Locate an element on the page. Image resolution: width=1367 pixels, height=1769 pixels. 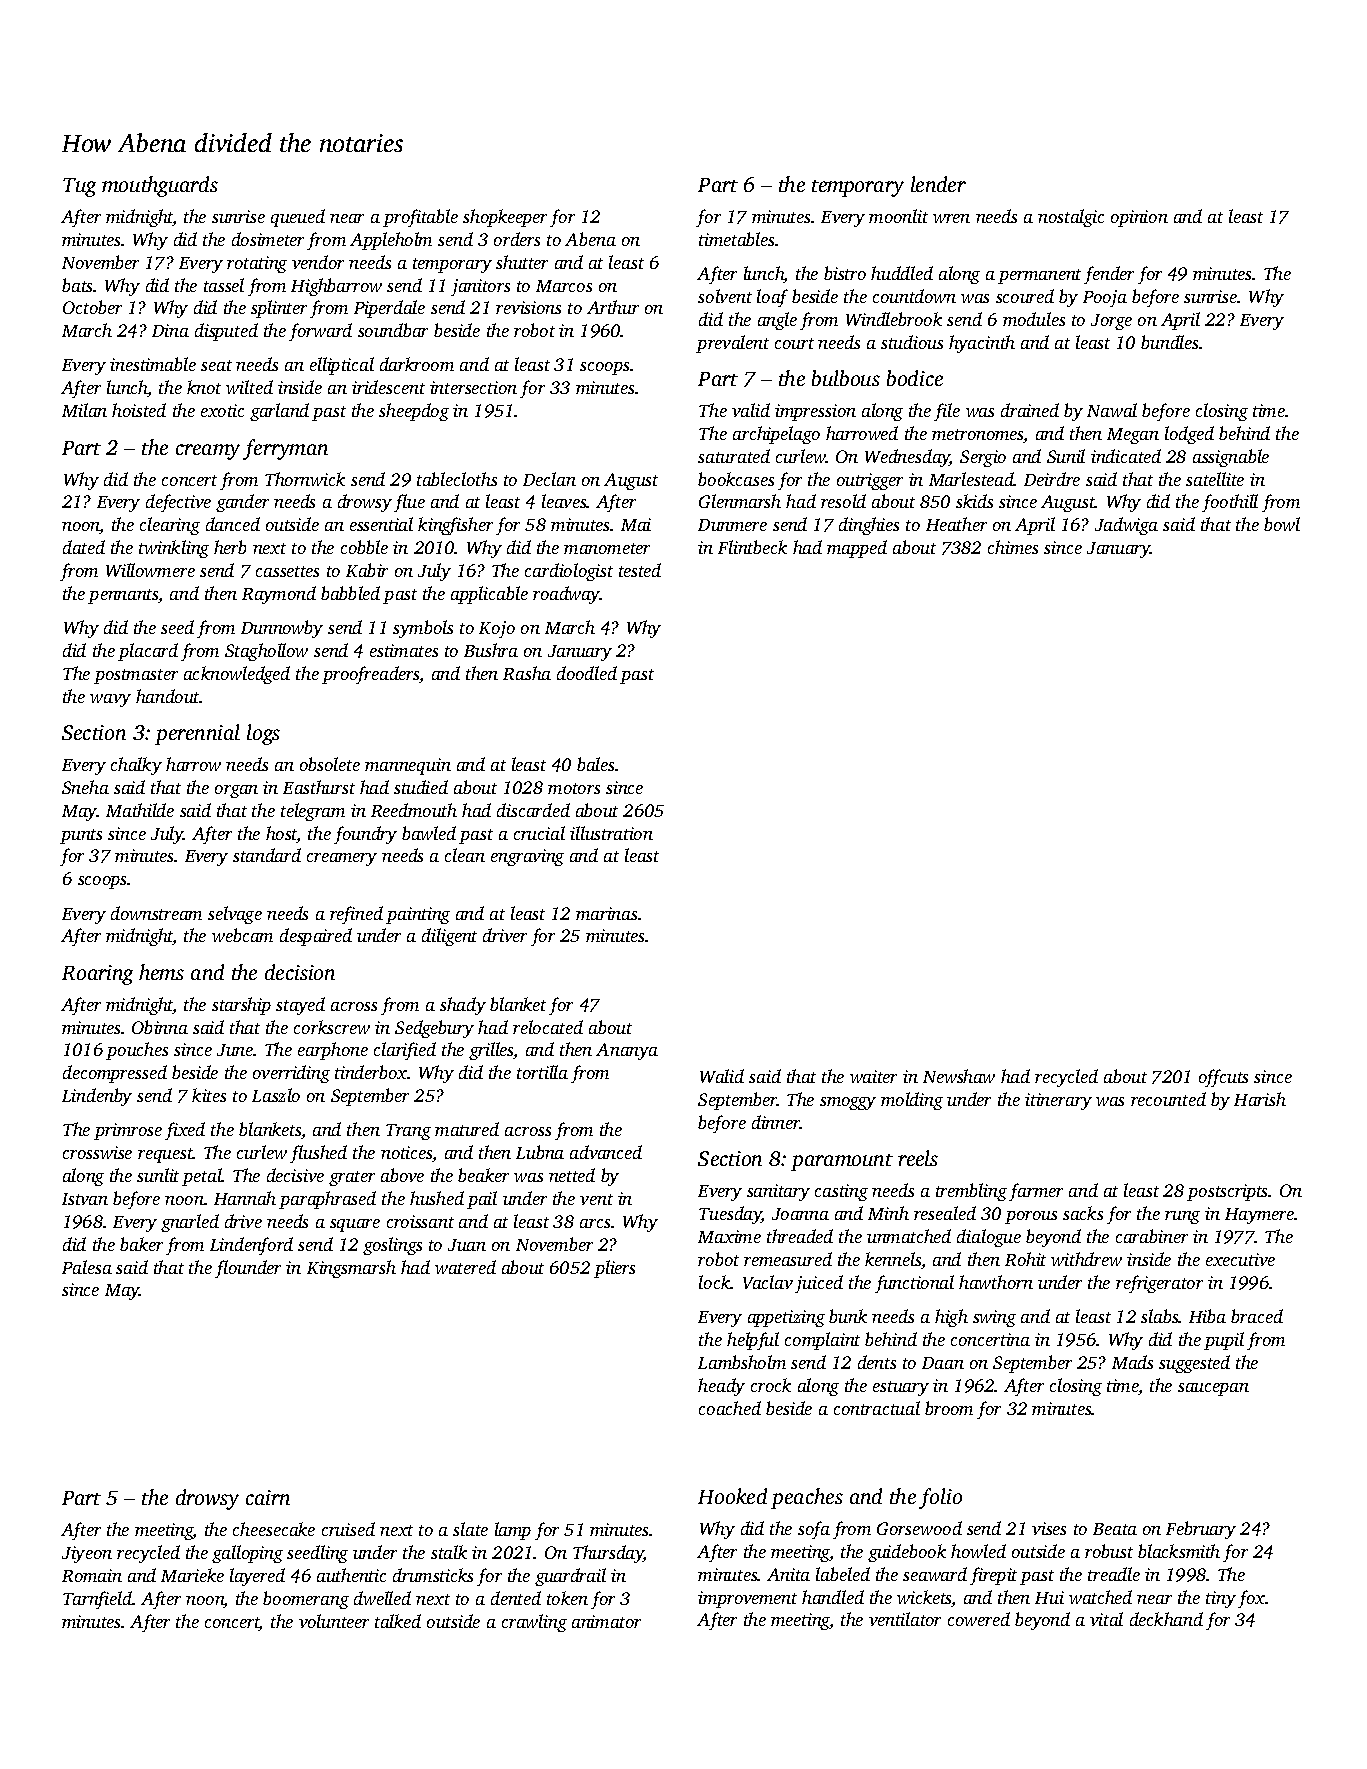
tassel is located at coordinates (224, 285).
